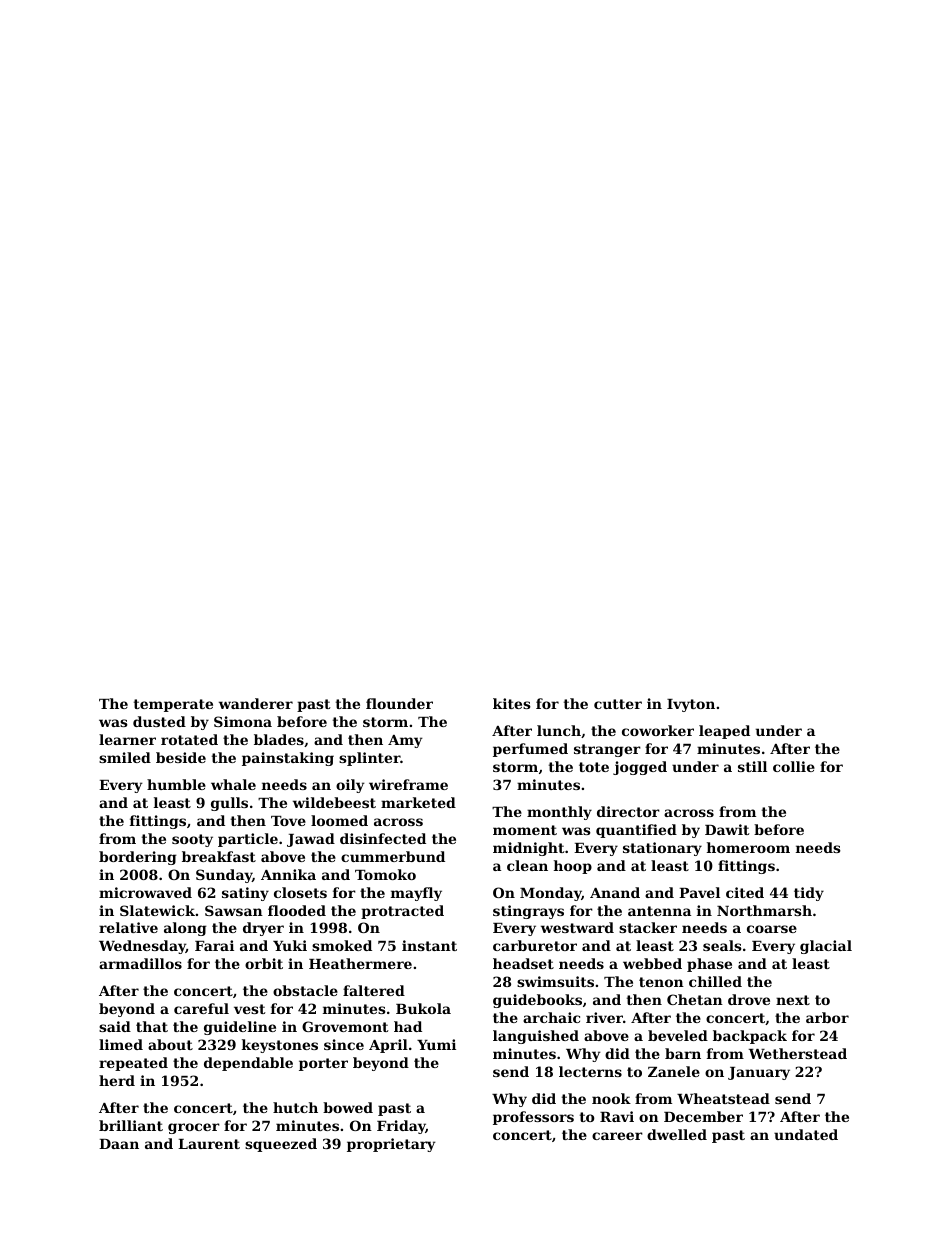 The width and height of the image is (952, 1233). What do you see at coordinates (176, 784) in the image?
I see `humble` at bounding box center [176, 784].
